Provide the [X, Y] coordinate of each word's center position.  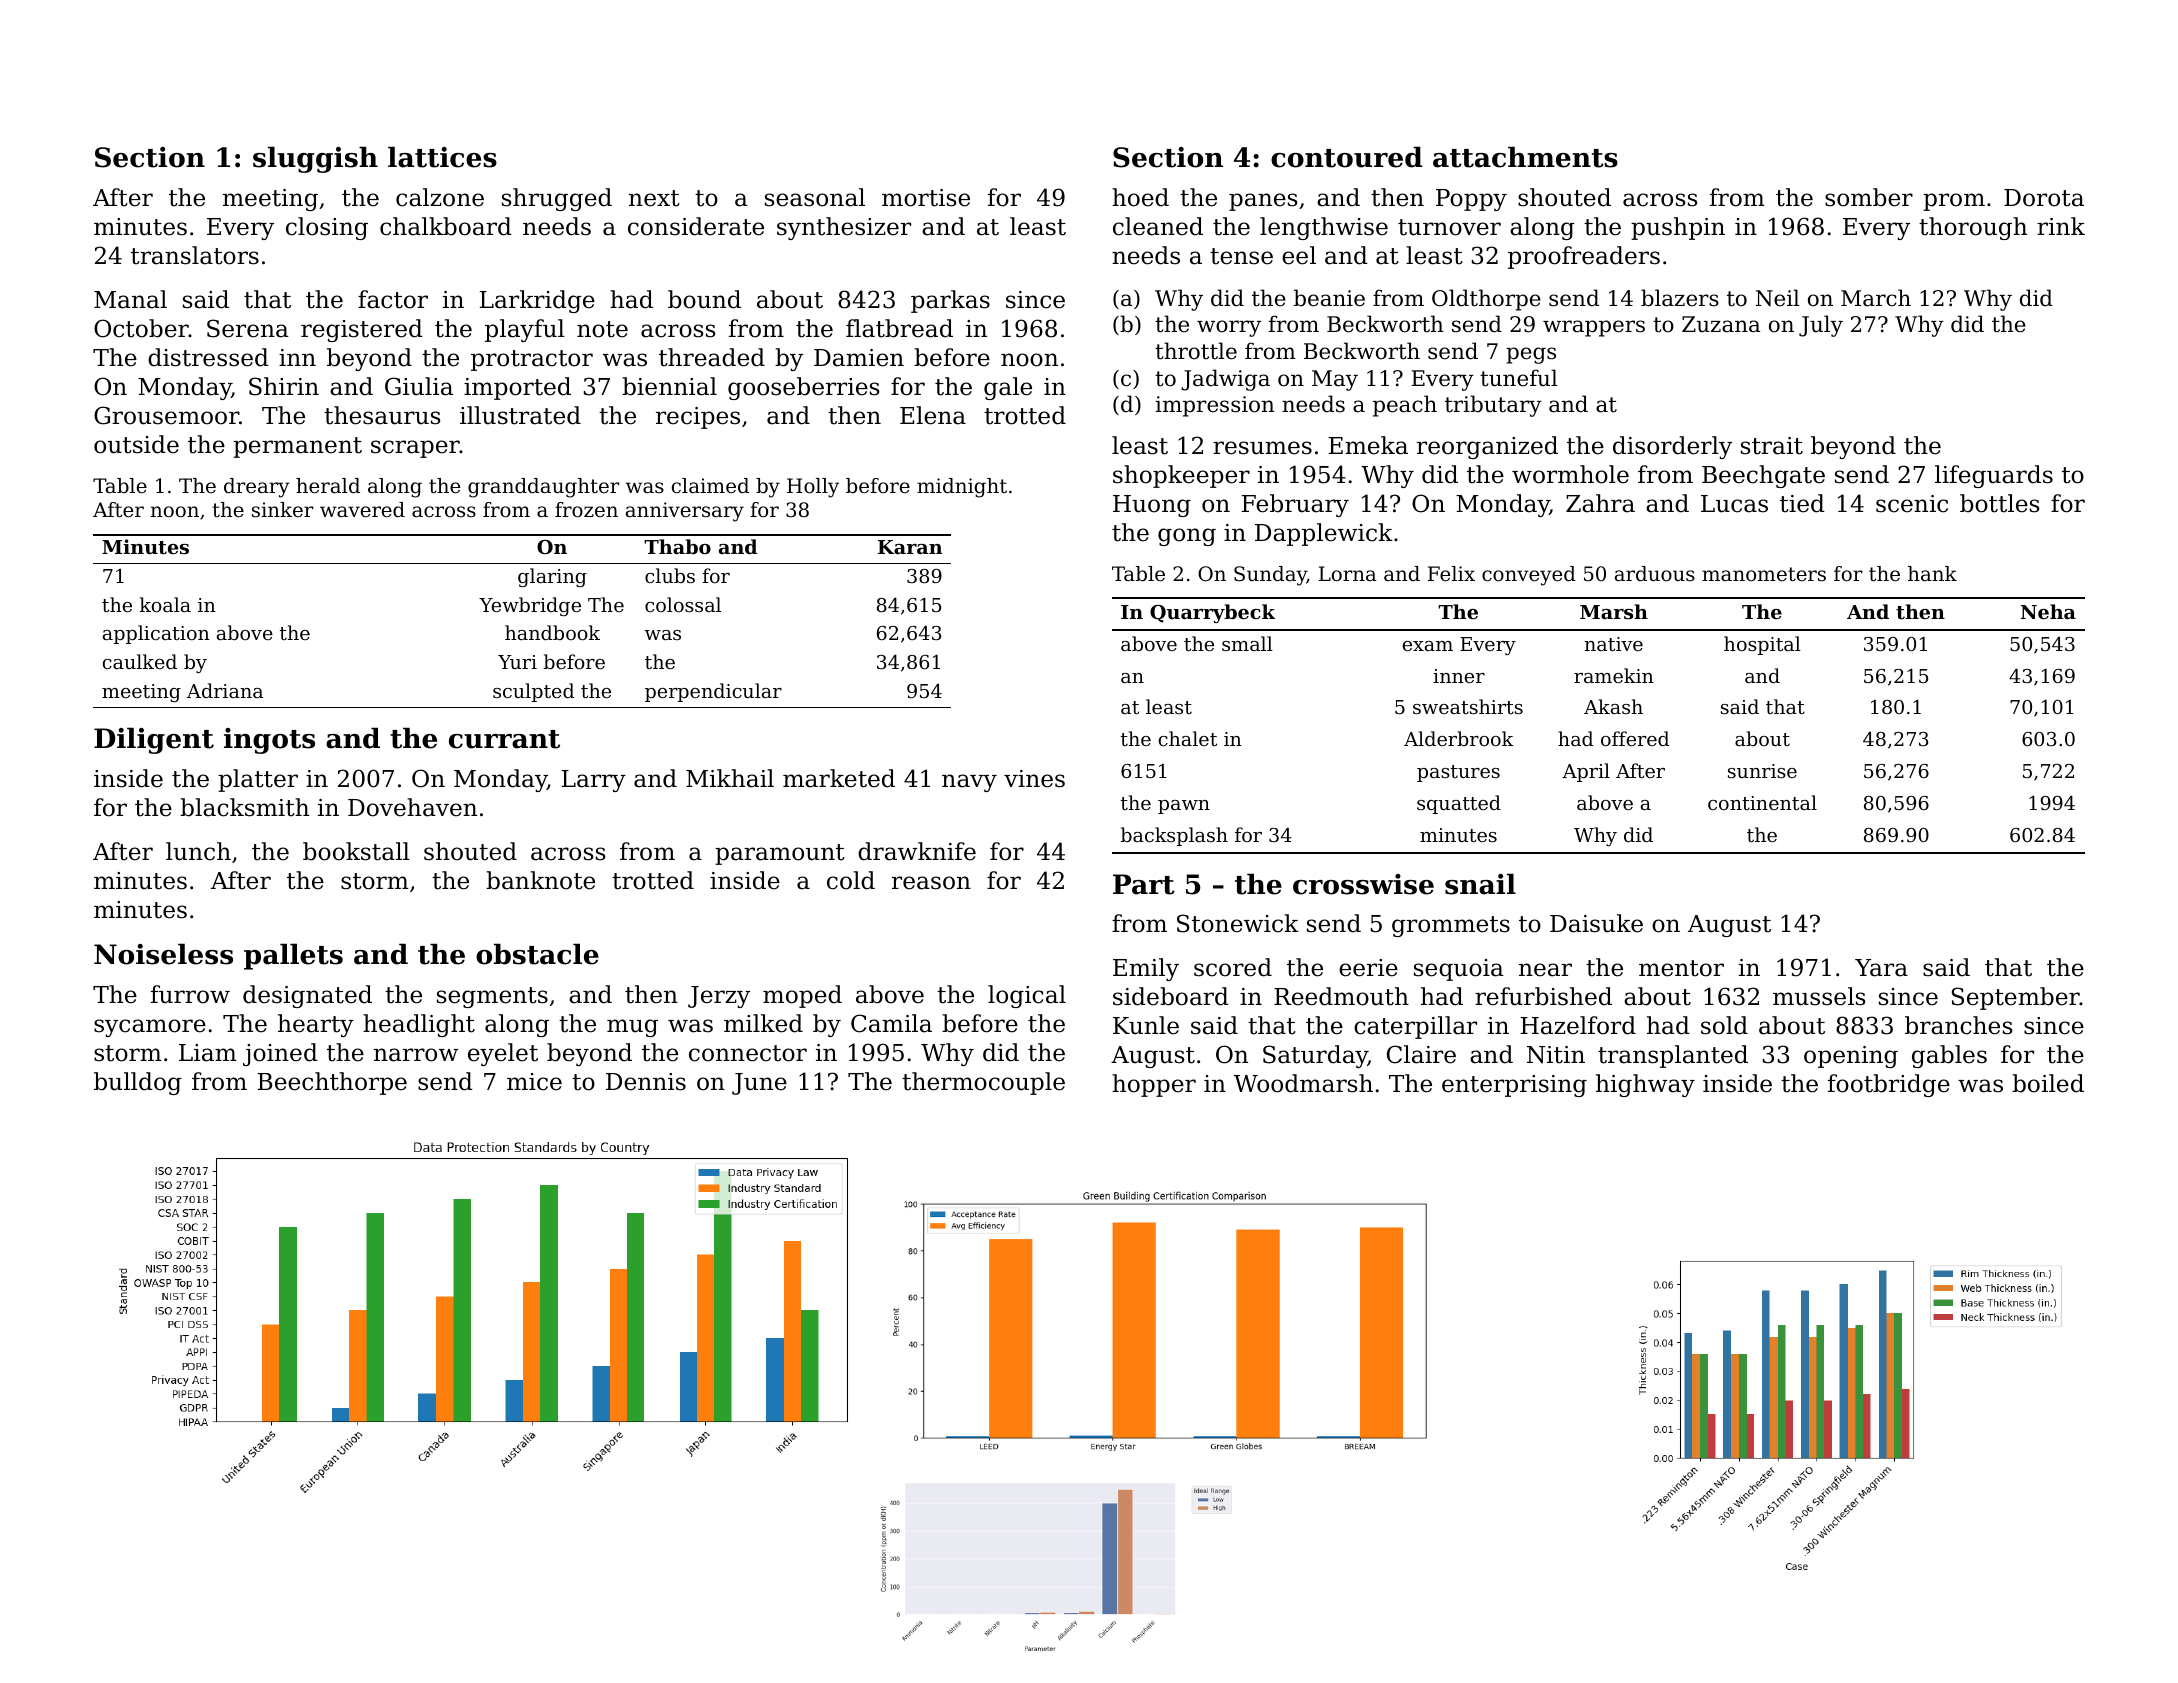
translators [195, 255]
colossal [683, 604]
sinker [283, 510]
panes [1263, 202]
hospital [1762, 645]
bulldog [138, 1083]
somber [1869, 197]
